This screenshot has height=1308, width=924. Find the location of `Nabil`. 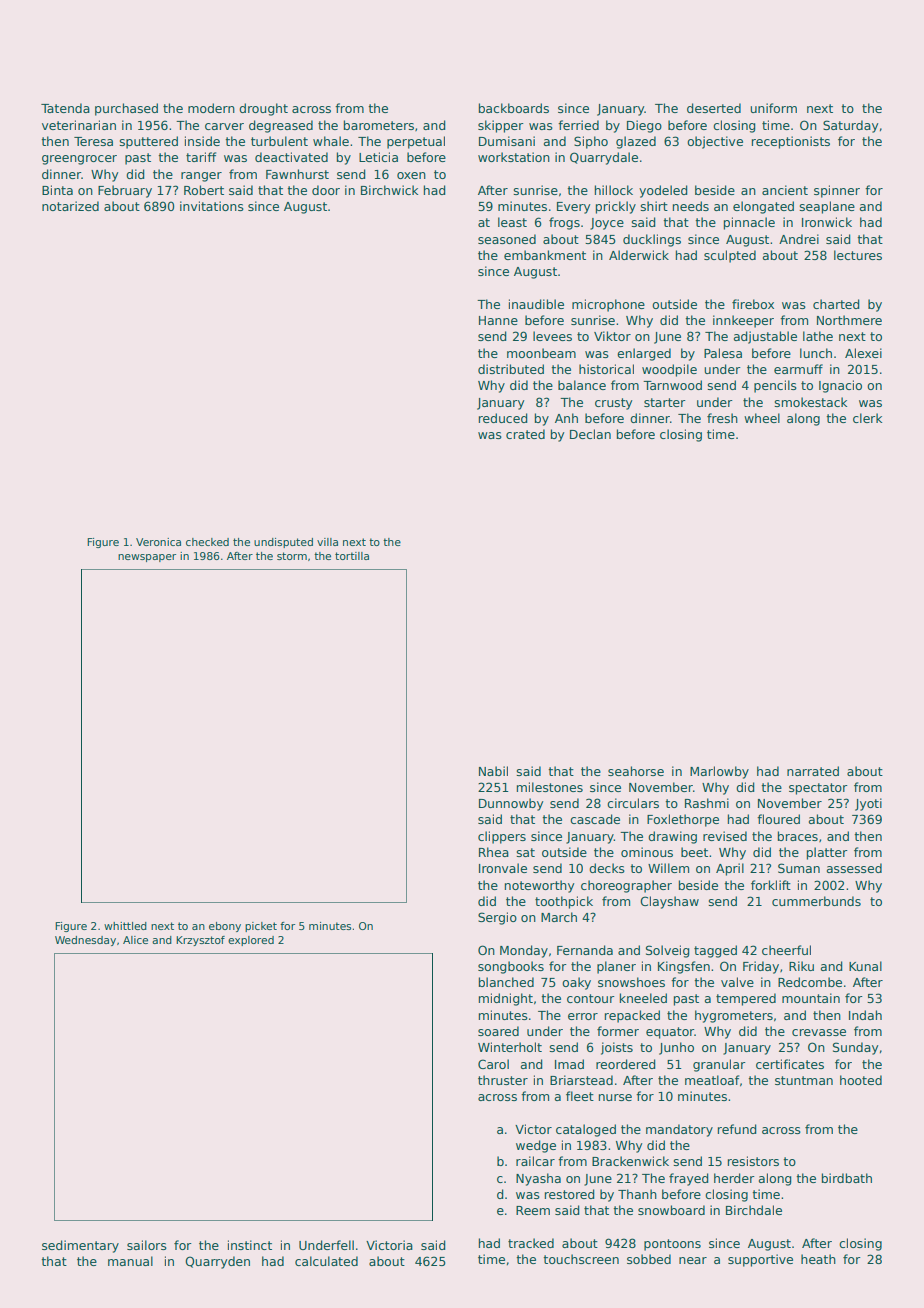

Nabil is located at coordinates (493, 771).
